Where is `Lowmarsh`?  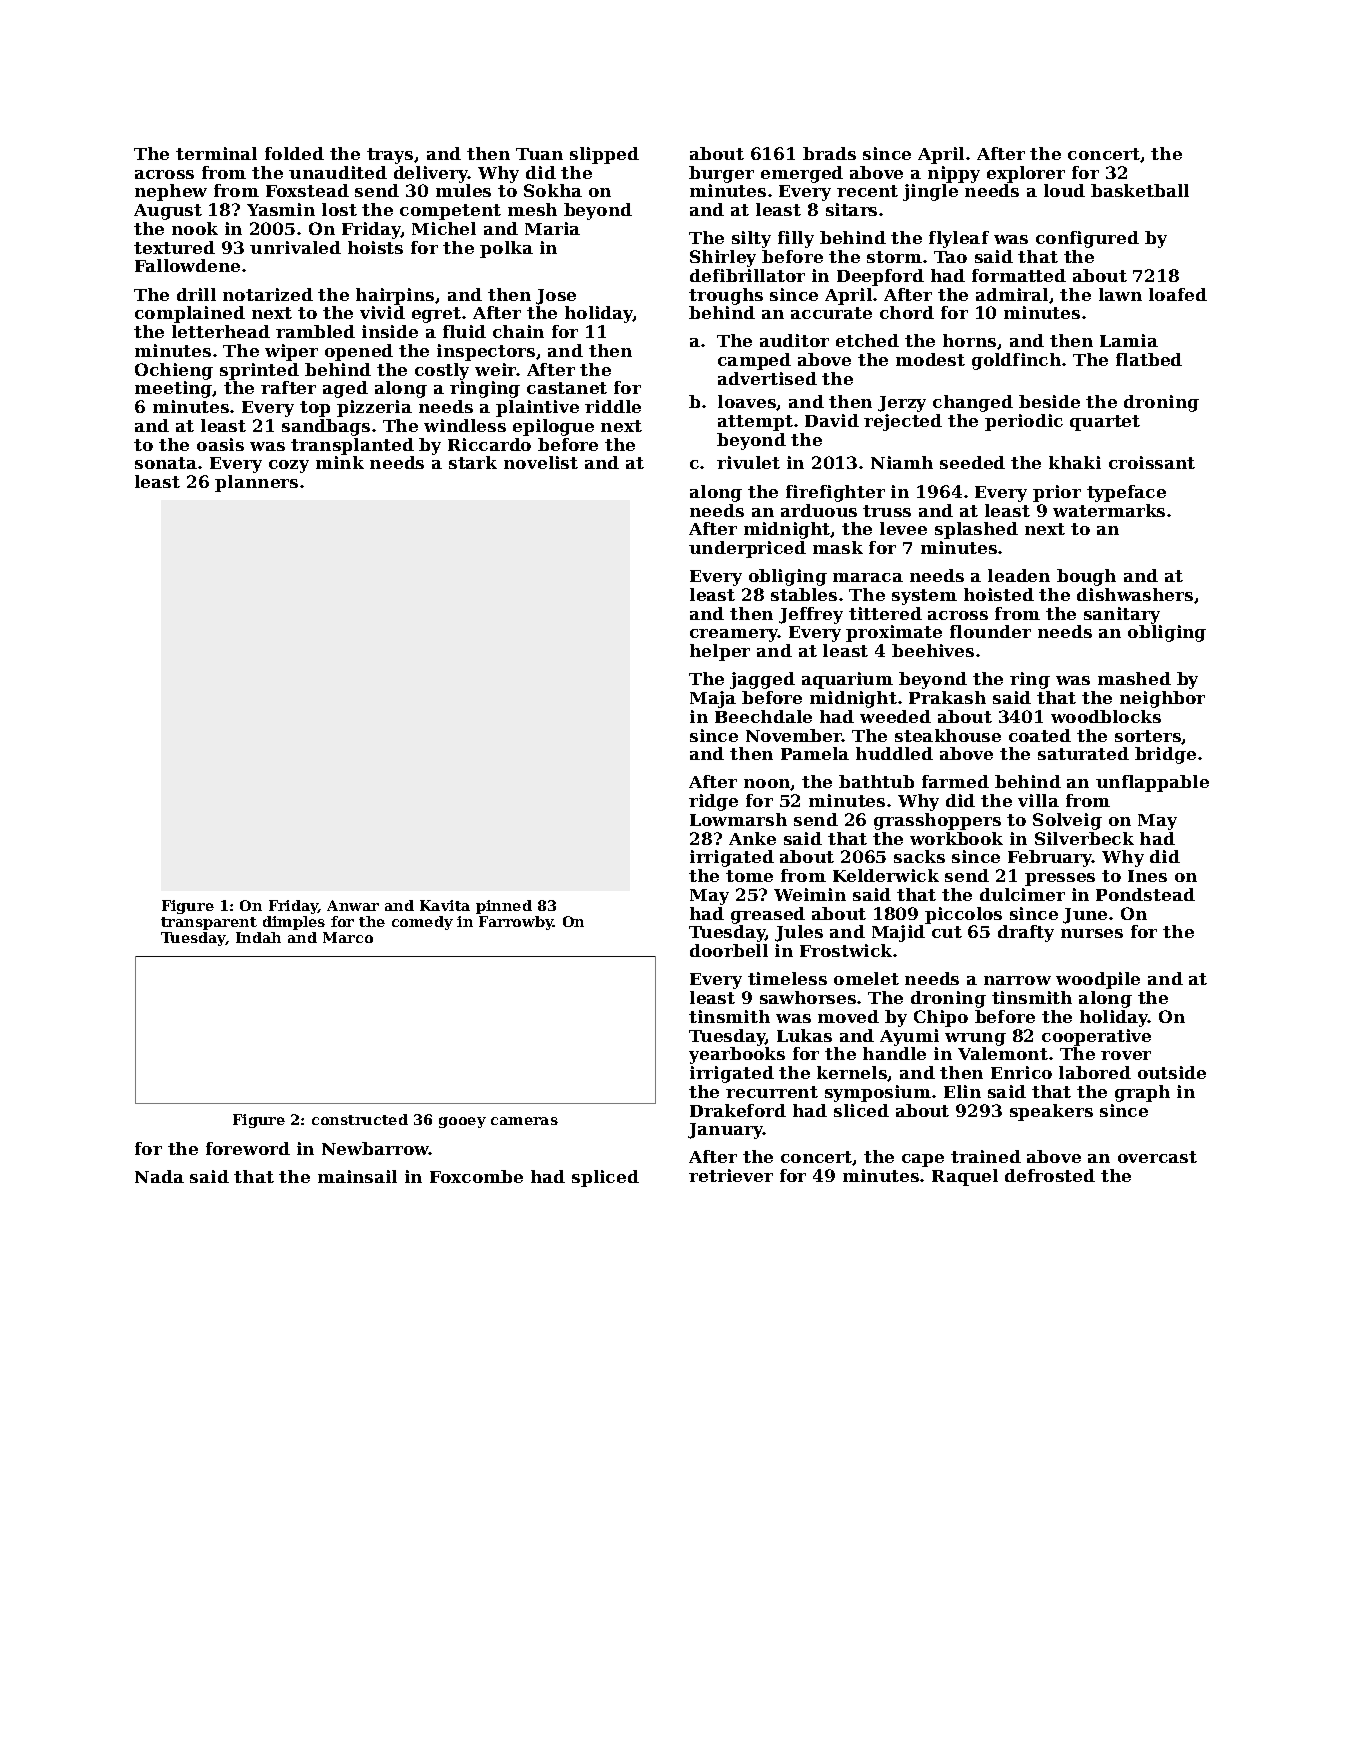 Lowmarsh is located at coordinates (738, 819).
